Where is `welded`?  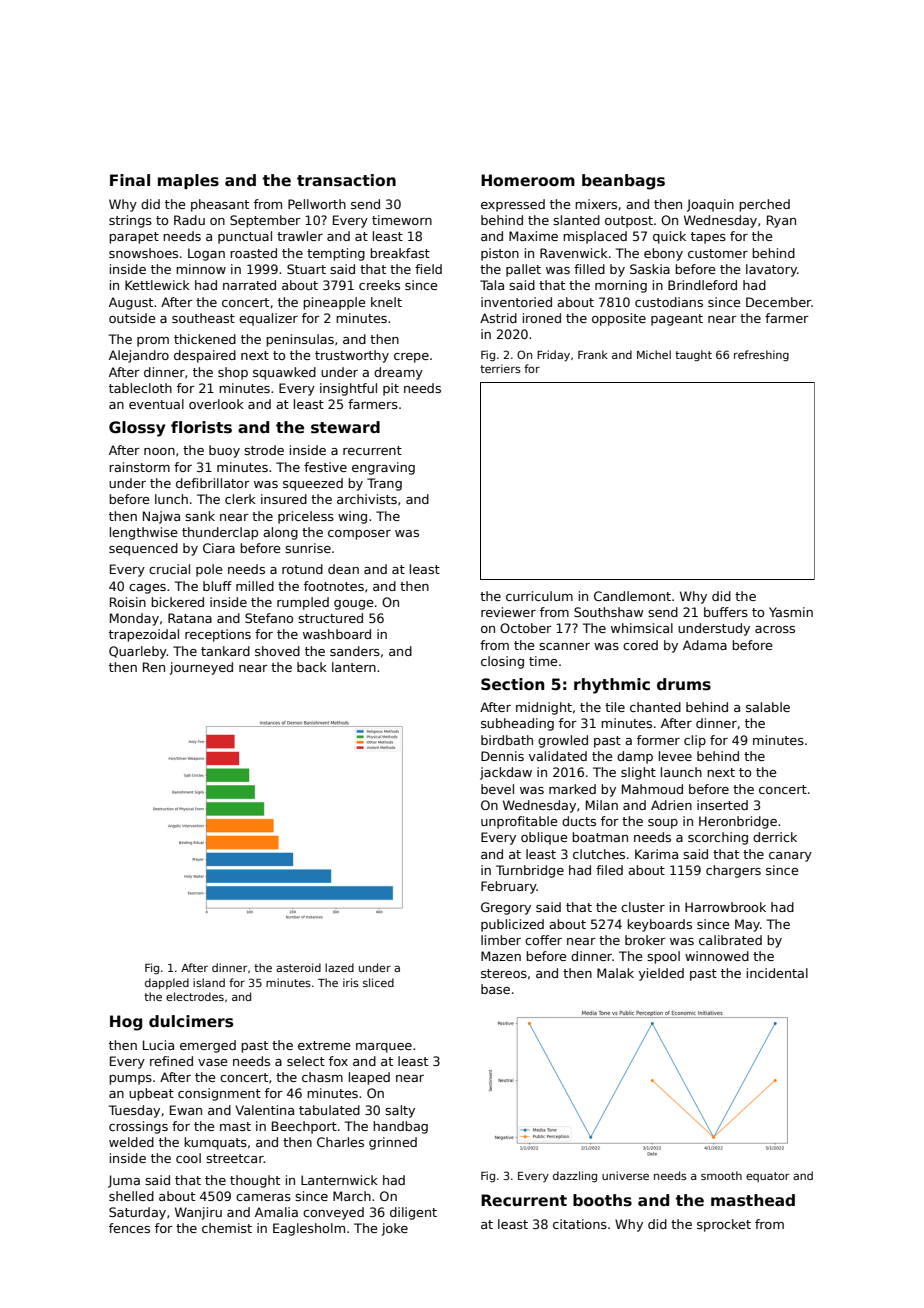
welded is located at coordinates (131, 1142).
